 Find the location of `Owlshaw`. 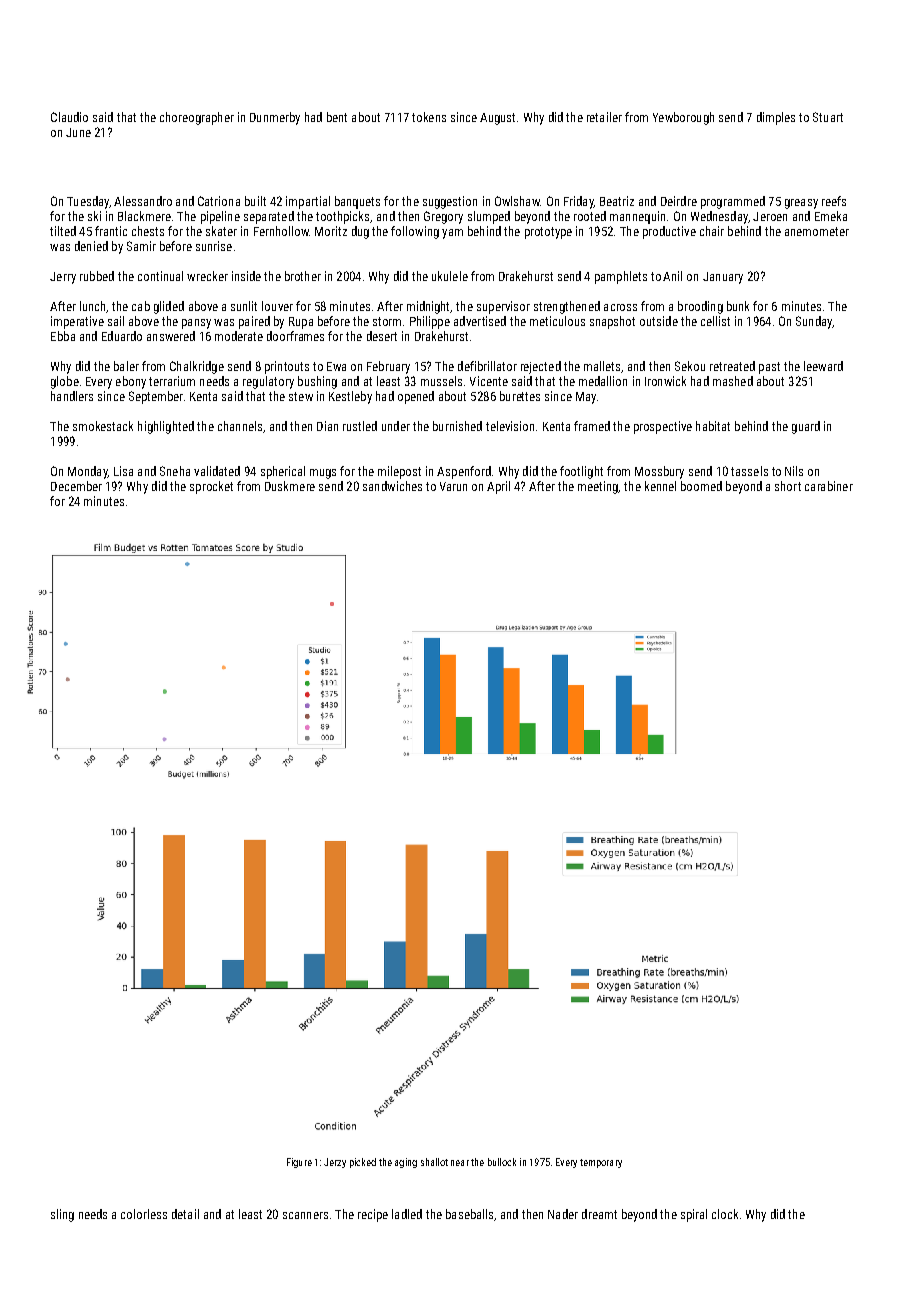

Owlshaw is located at coordinates (517, 201).
